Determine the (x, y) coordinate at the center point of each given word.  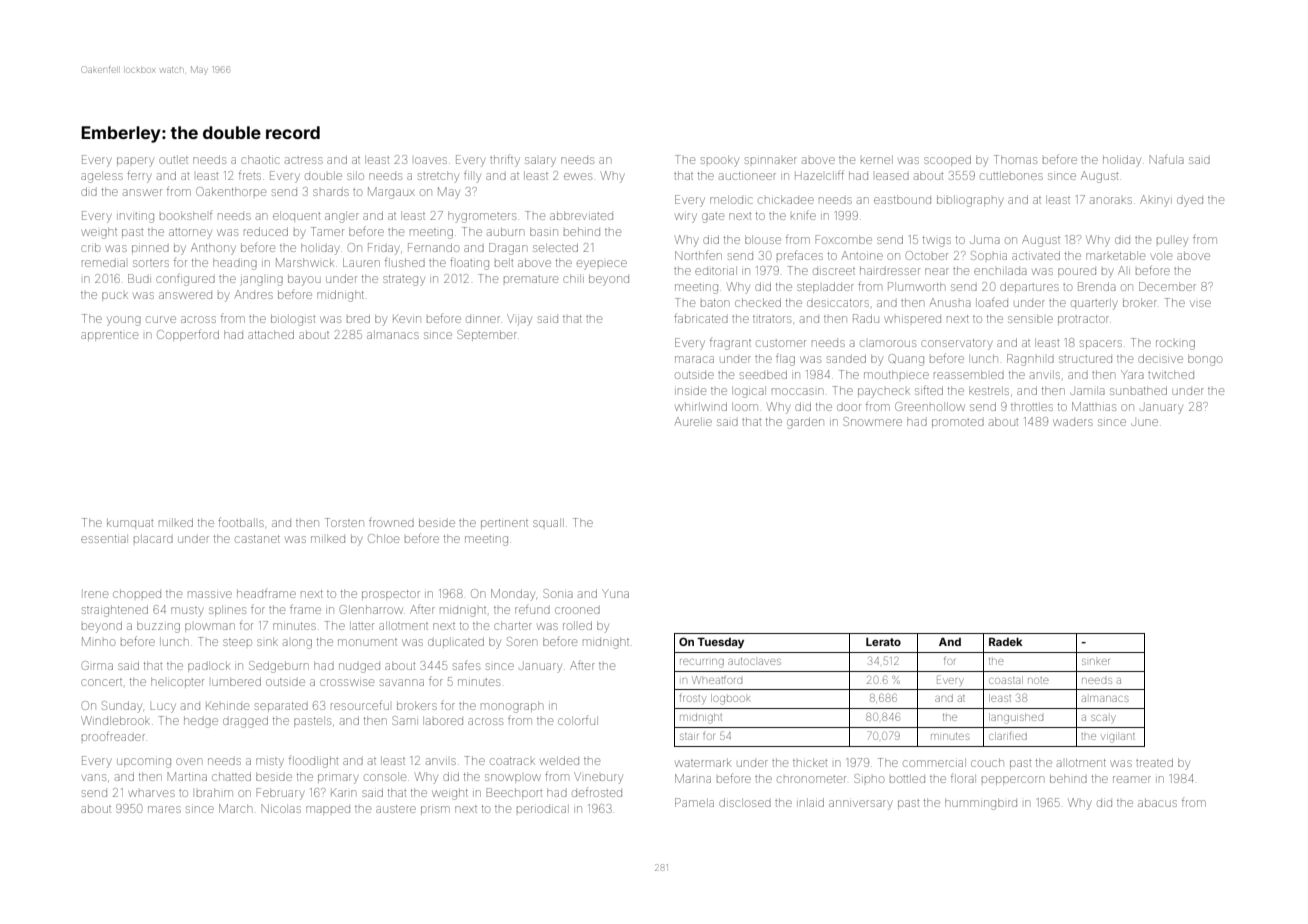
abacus (1157, 802)
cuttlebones (1011, 175)
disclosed (745, 802)
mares (164, 809)
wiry (686, 218)
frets (250, 176)
